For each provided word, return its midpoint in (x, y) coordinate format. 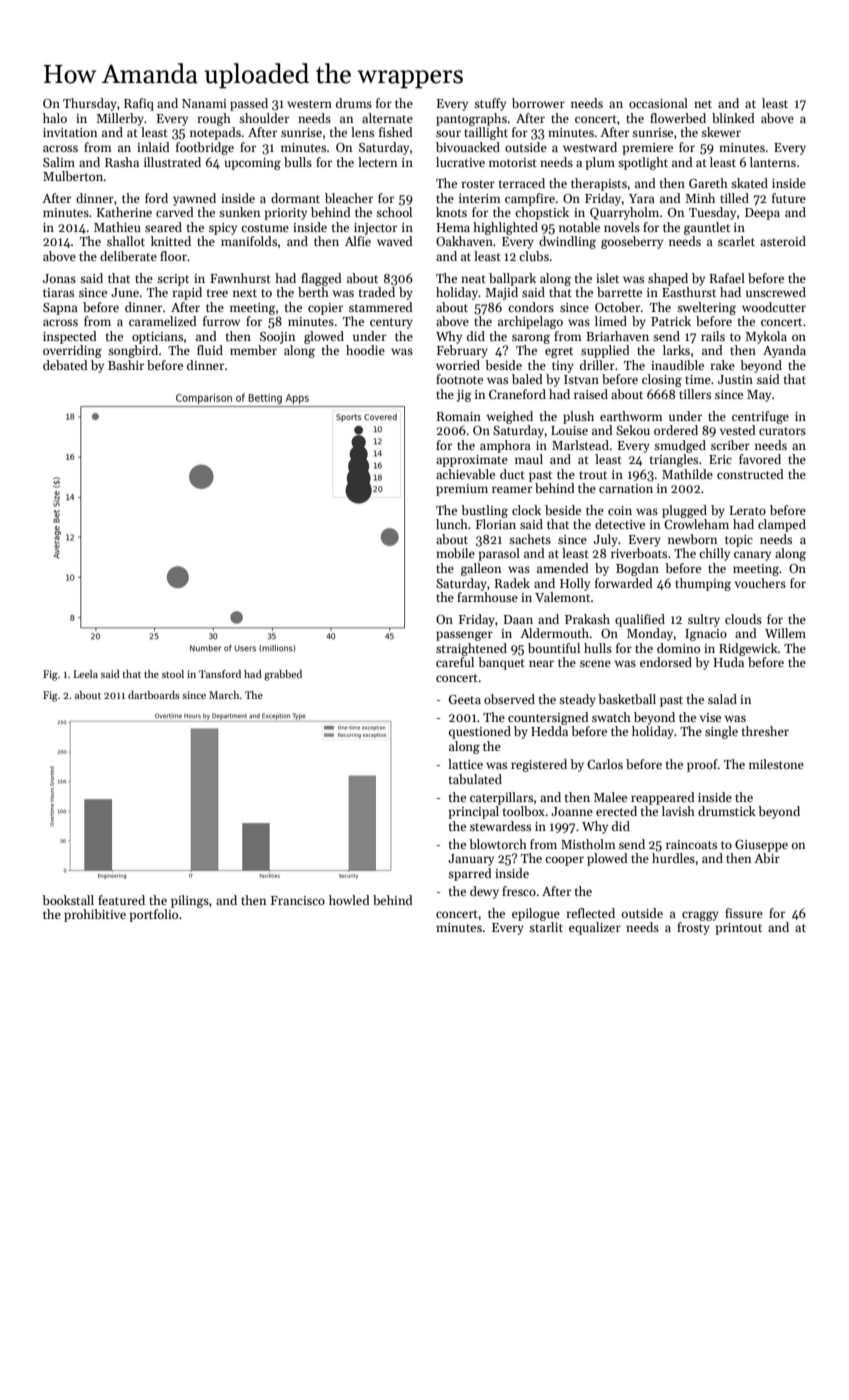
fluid (210, 350)
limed (611, 321)
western (309, 104)
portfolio (153, 915)
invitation (70, 132)
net (703, 104)
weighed (510, 417)
